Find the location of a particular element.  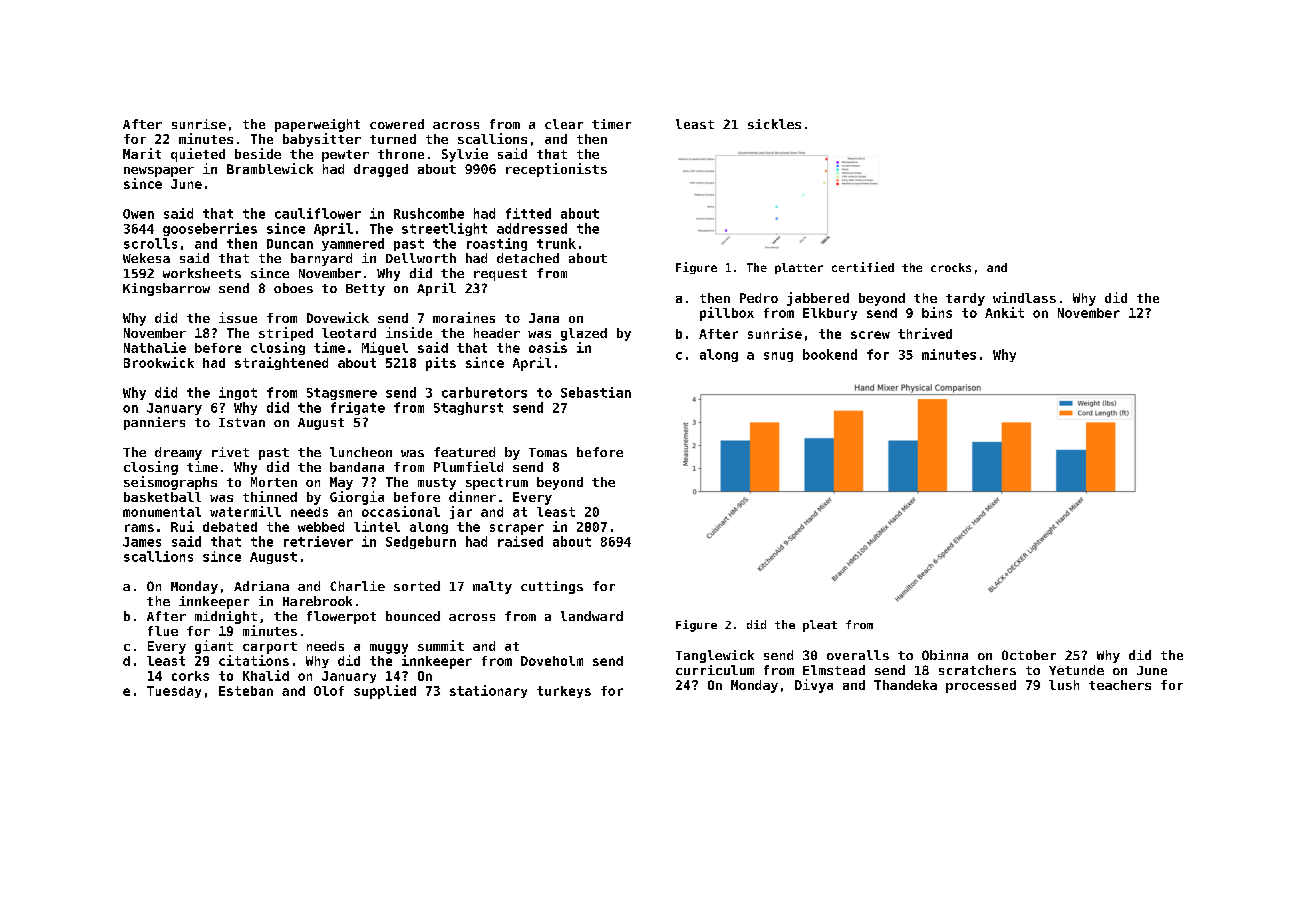

Tomas is located at coordinates (548, 452).
